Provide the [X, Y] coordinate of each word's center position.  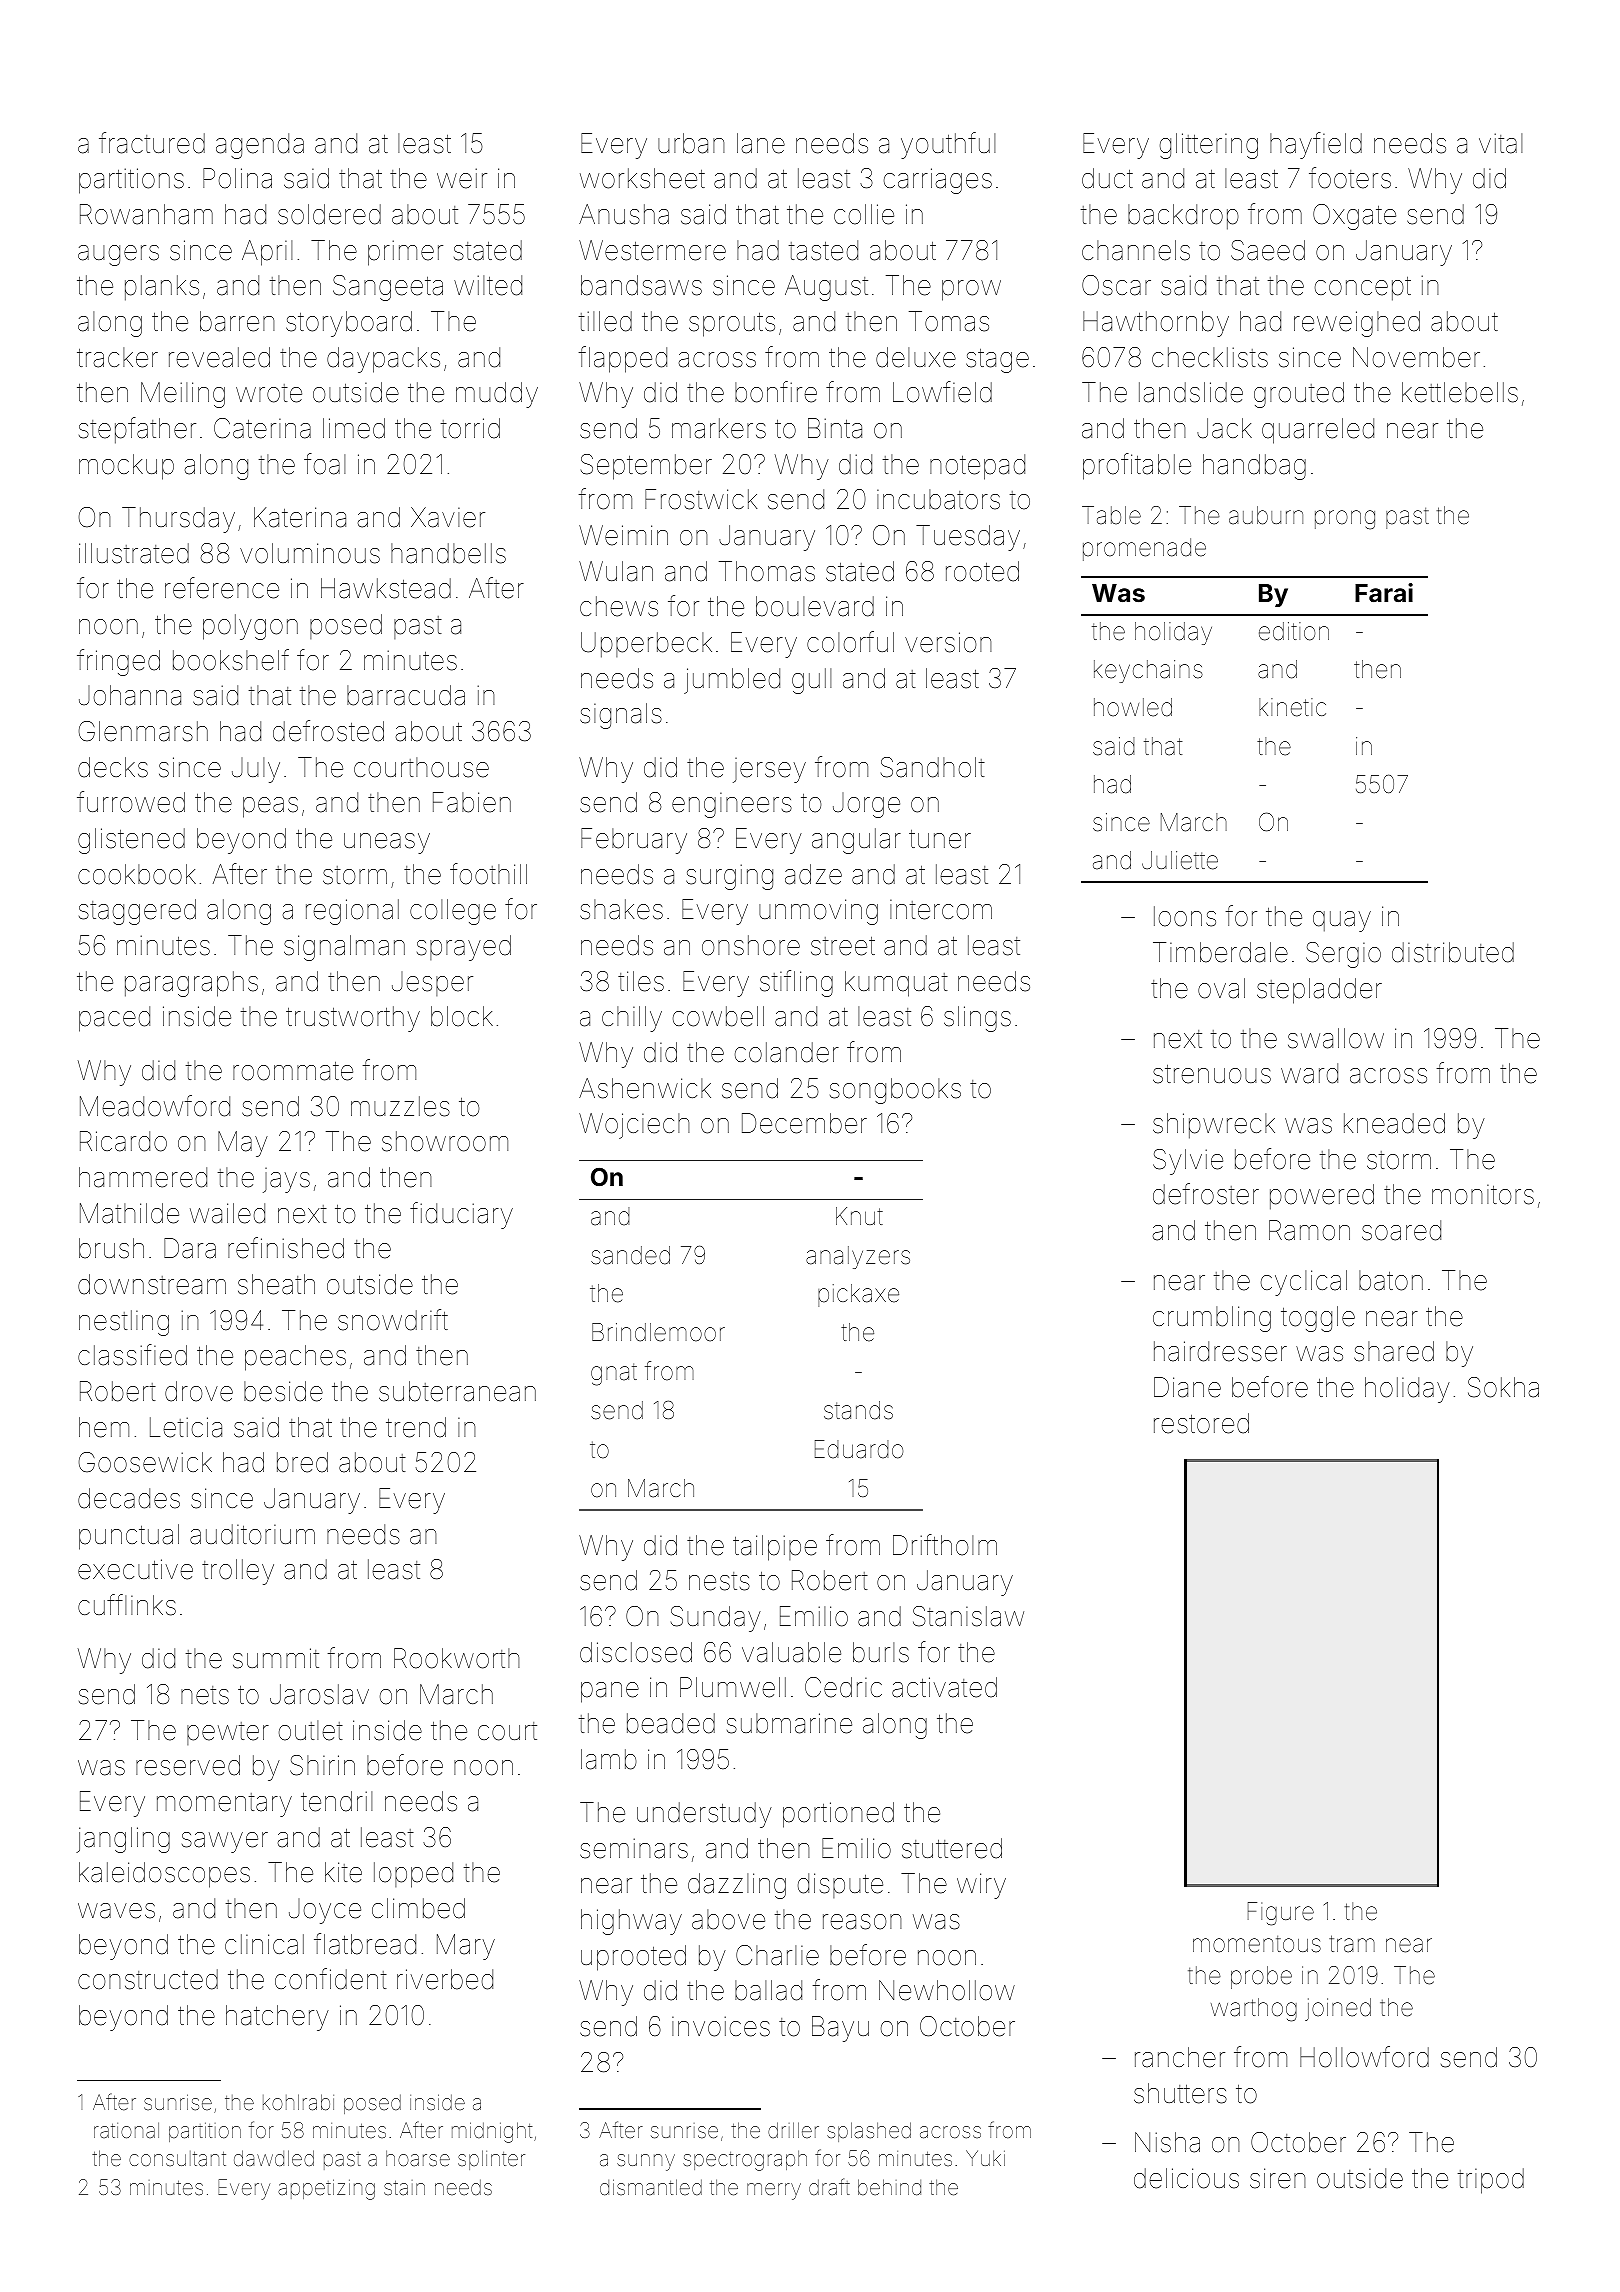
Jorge [866, 805]
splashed [869, 2132]
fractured [152, 143]
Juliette [1180, 860]
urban [691, 143]
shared [1394, 1351]
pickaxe [858, 1295]
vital [1501, 143]
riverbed [445, 1979]
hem [104, 1427]
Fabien [472, 802]
